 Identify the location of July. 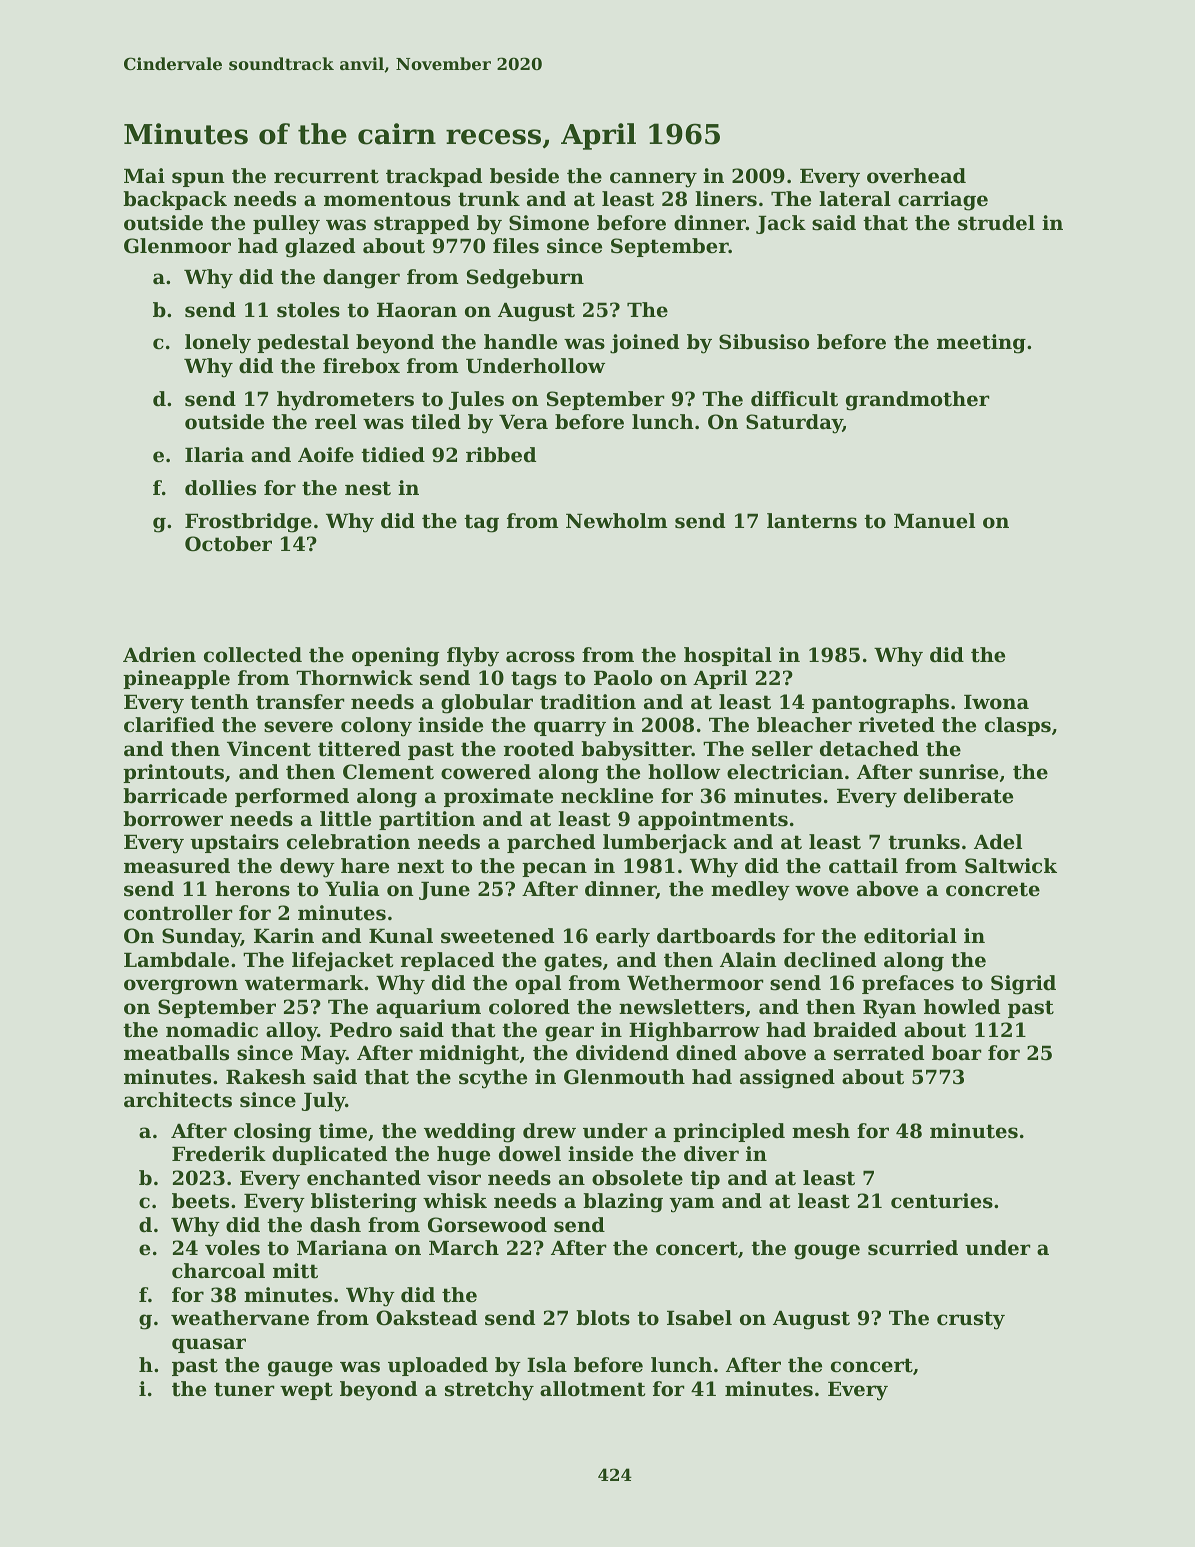
(323, 1102).
